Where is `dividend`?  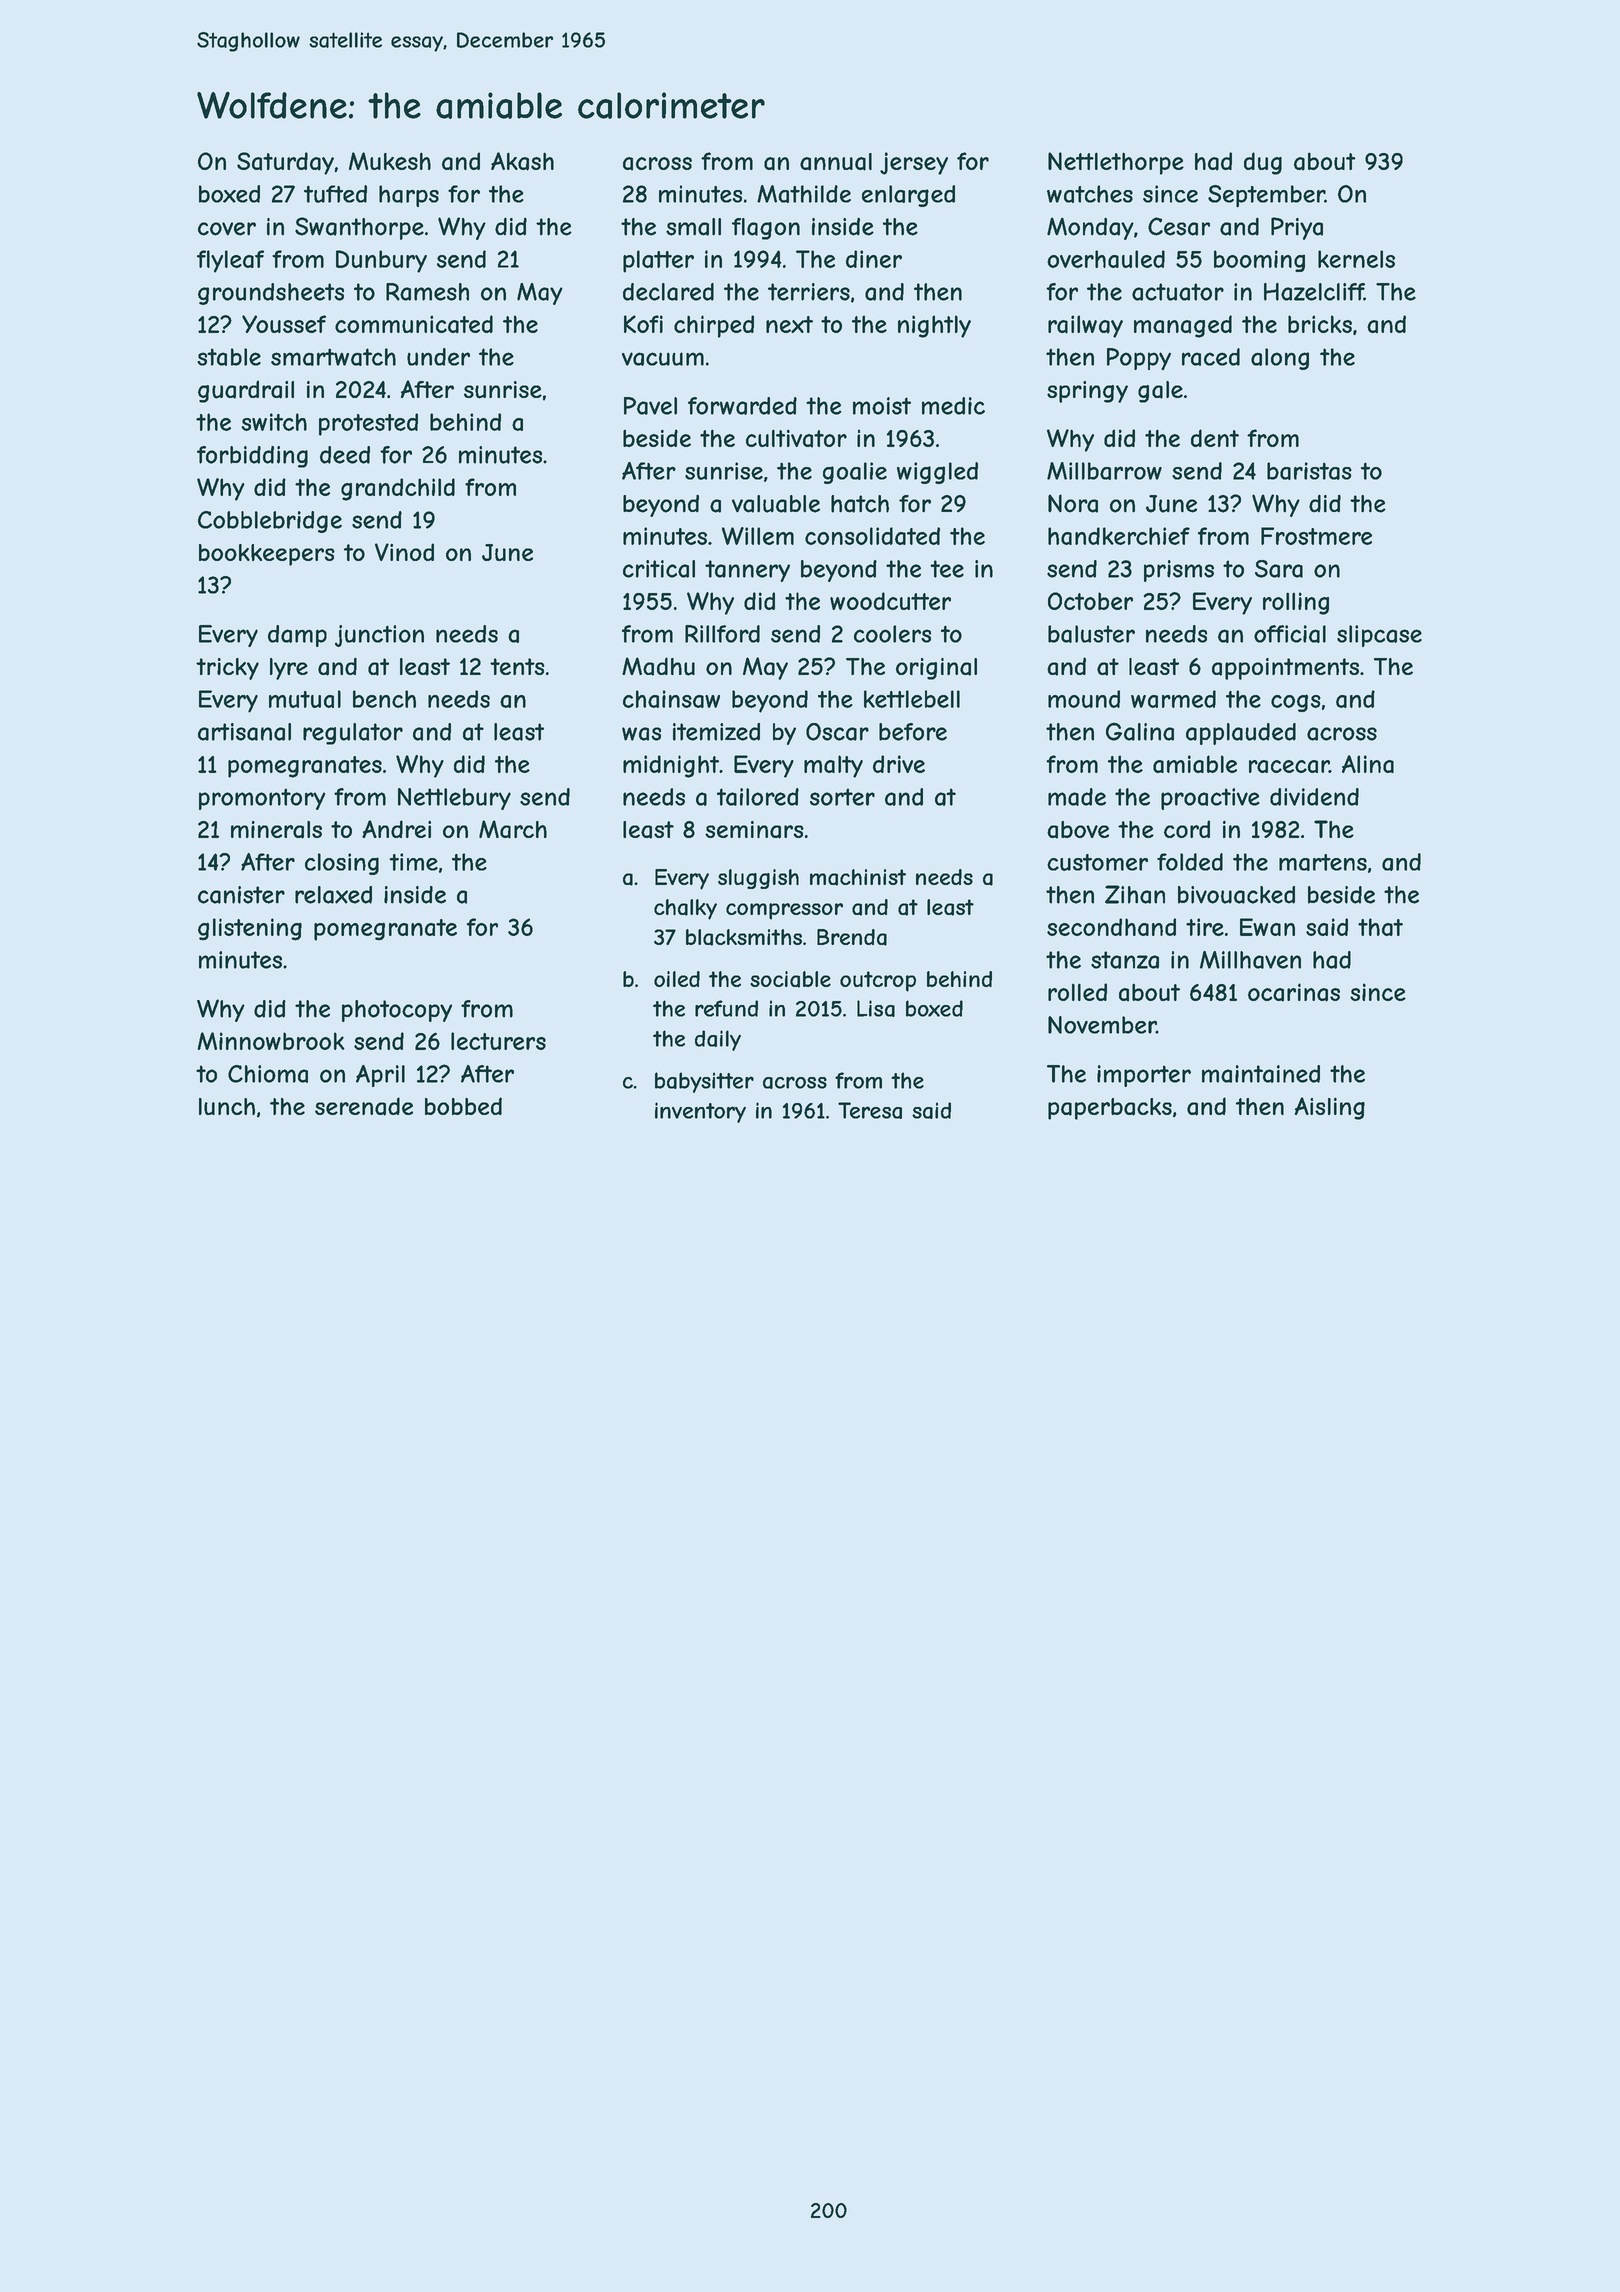 dividend is located at coordinates (1314, 797).
